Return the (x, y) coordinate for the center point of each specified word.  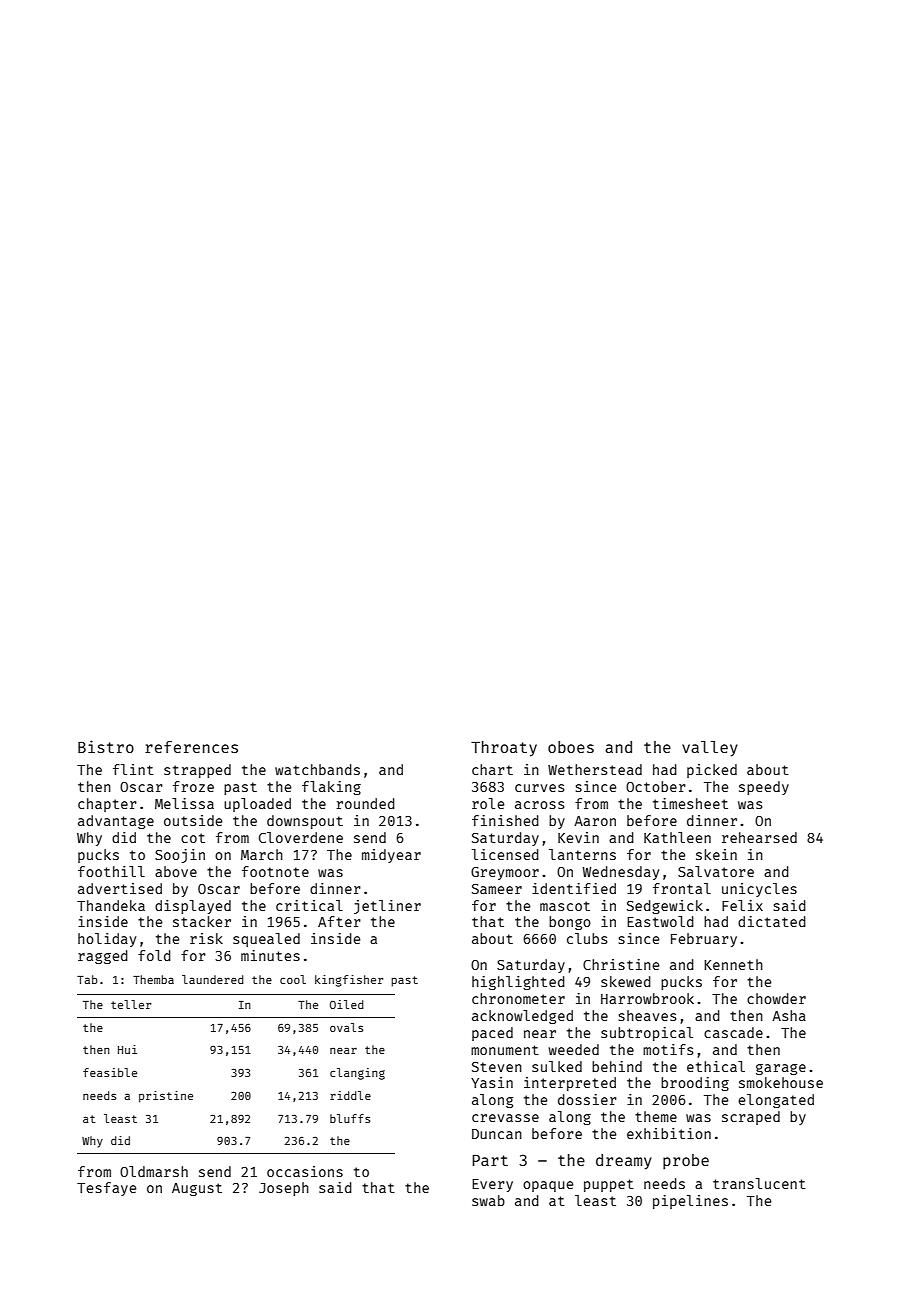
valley (710, 749)
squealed (266, 940)
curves (539, 788)
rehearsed (759, 837)
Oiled (346, 1004)
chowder (776, 998)
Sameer (497, 889)
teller (131, 1004)
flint (133, 769)
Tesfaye (106, 1189)
